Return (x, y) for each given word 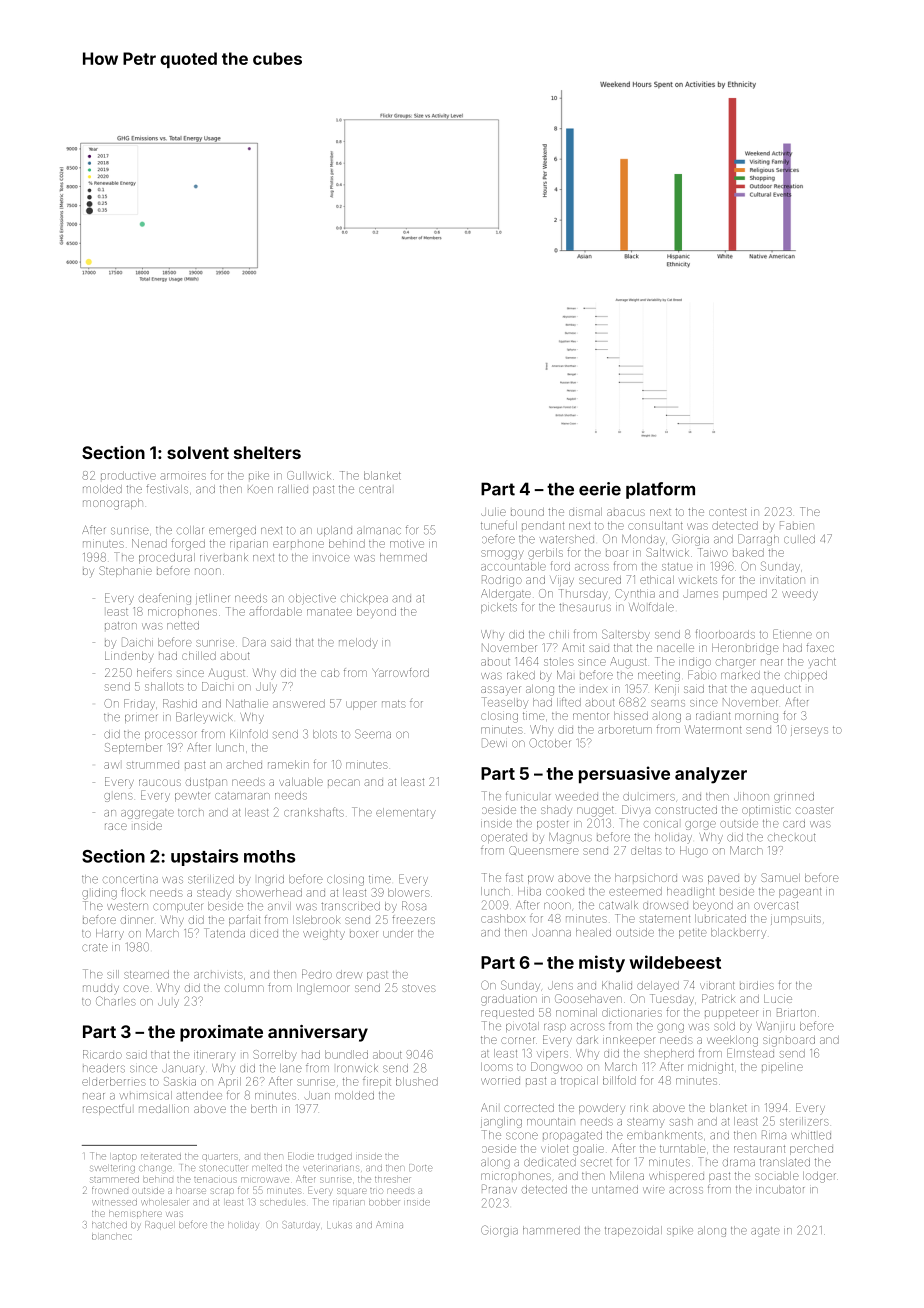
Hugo (694, 852)
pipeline (782, 1068)
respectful (107, 1109)
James (700, 594)
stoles (559, 662)
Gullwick (309, 475)
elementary (406, 813)
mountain (551, 1122)
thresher (393, 1180)
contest (727, 512)
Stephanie (125, 571)
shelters (267, 452)
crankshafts (314, 812)
